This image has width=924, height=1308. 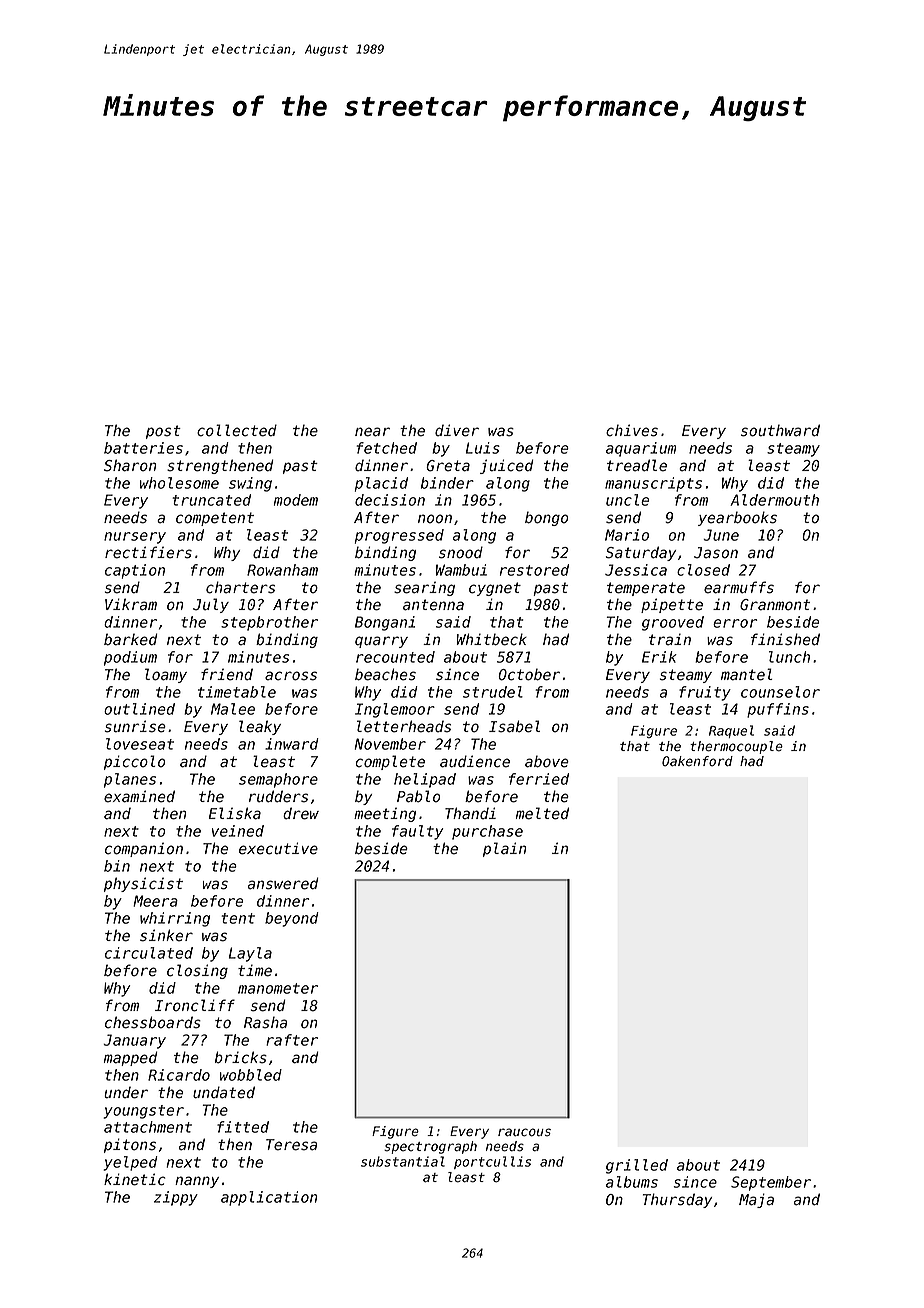 What do you see at coordinates (677, 1200) in the image?
I see `Thursday` at bounding box center [677, 1200].
